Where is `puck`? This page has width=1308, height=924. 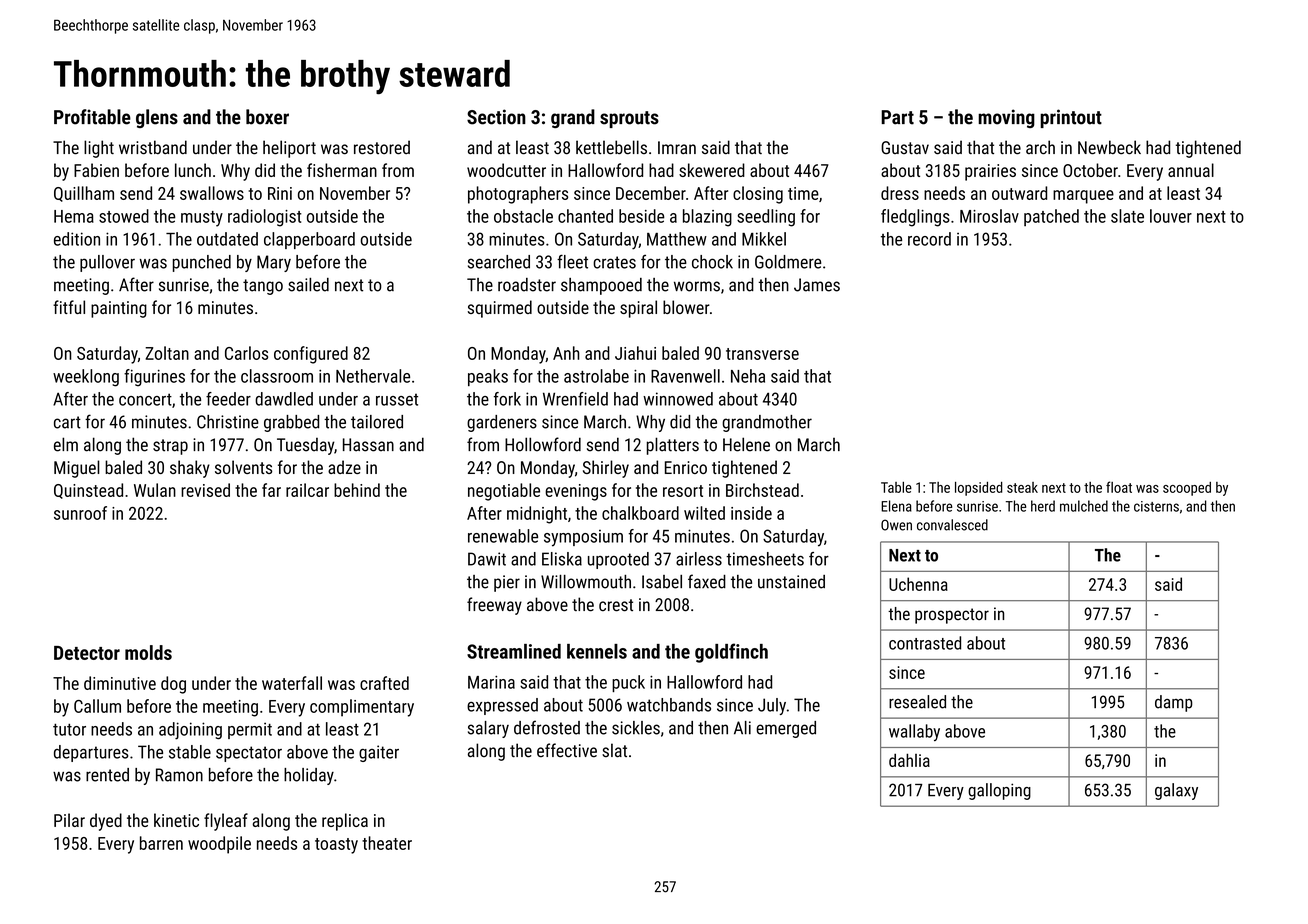
puck is located at coordinates (628, 683).
